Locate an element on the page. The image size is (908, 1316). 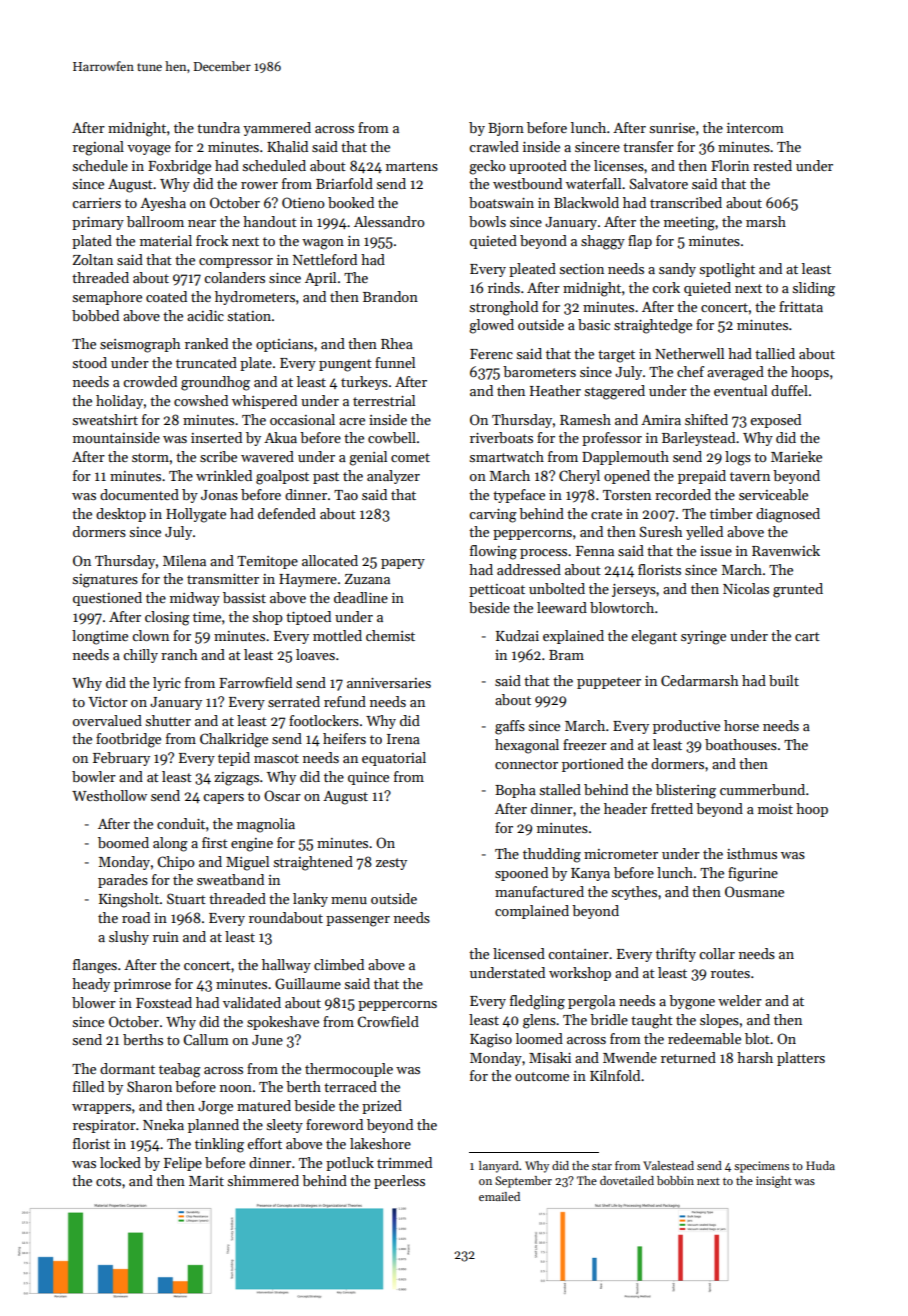
bassist is located at coordinates (244, 597).
